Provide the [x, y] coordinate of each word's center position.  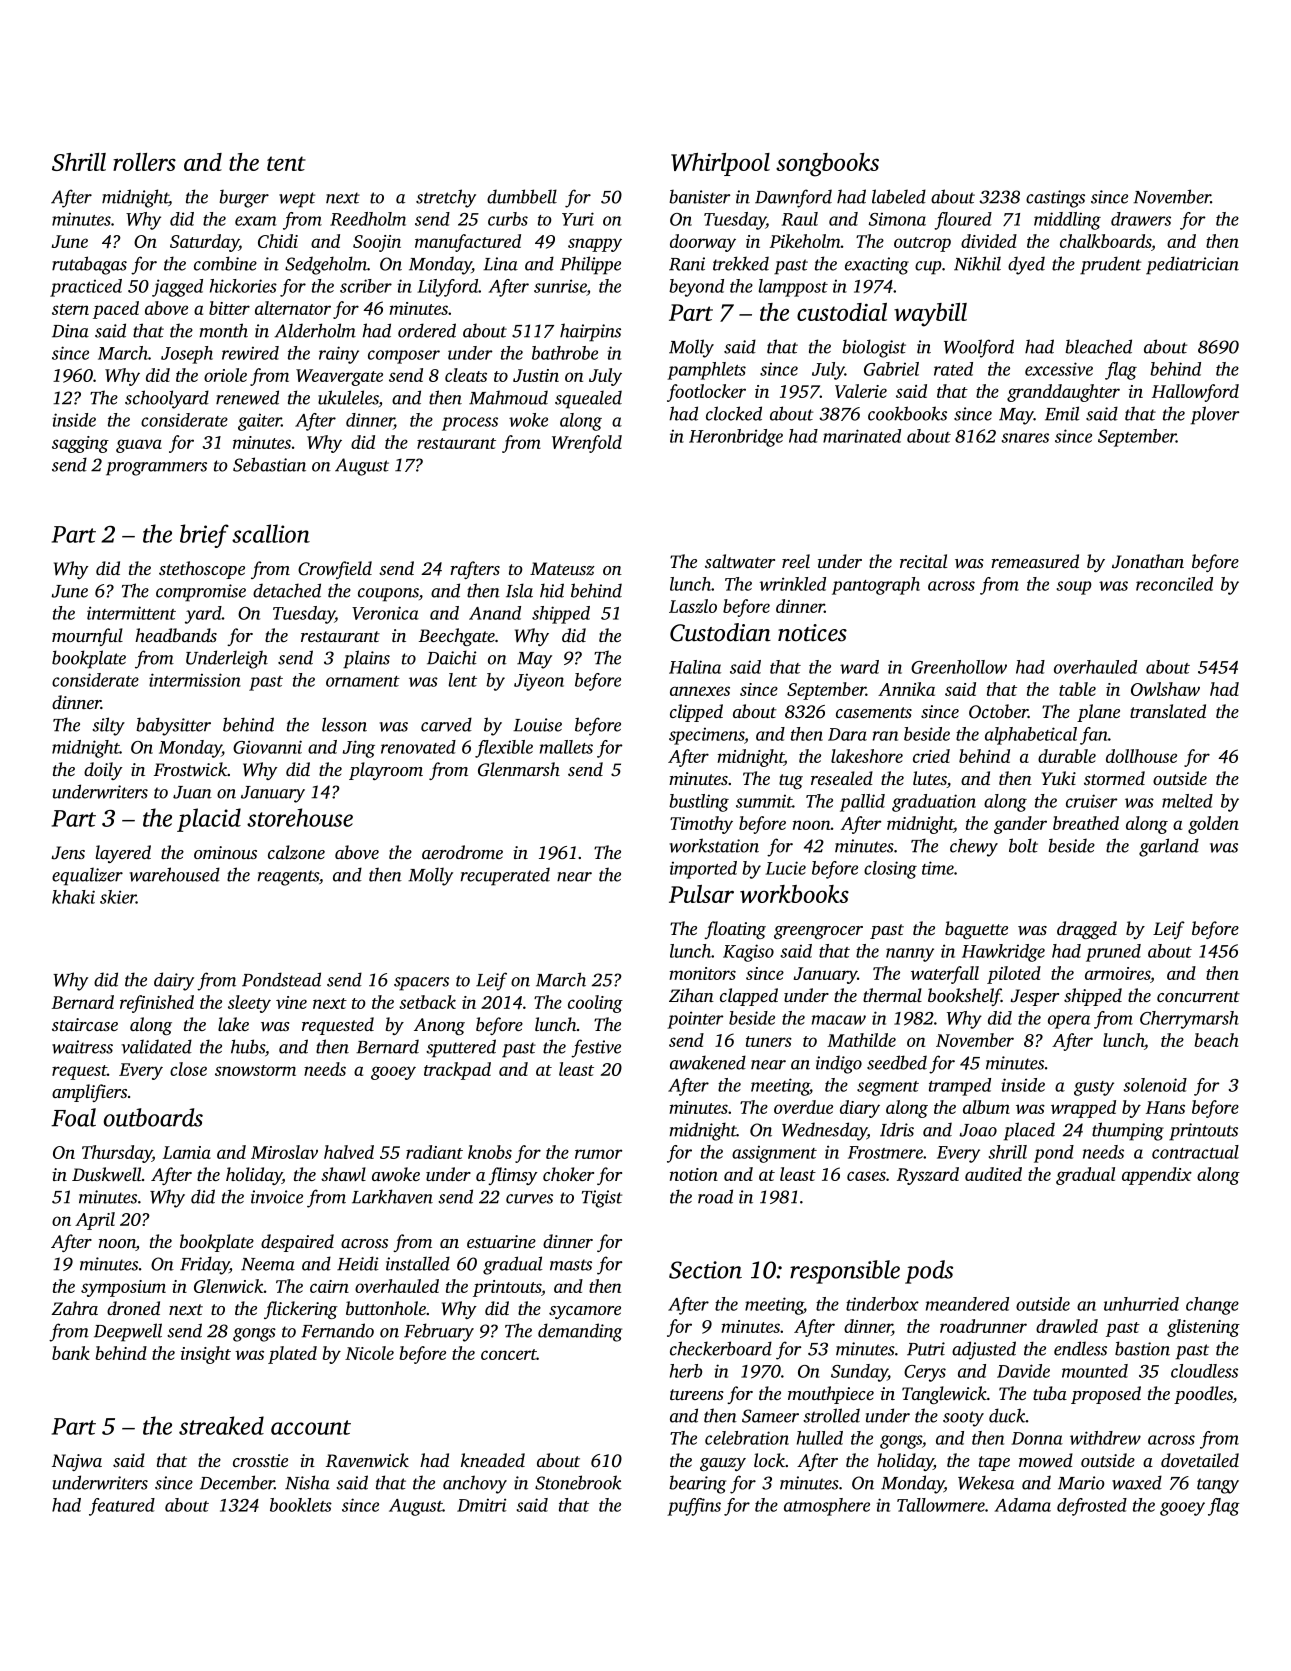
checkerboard [721, 1348]
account [311, 1427]
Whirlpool [720, 164]
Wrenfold [587, 444]
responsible [845, 1272]
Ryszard [928, 1176]
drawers [1141, 219]
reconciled [1174, 584]
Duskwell [107, 1174]
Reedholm [368, 219]
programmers [156, 469]
